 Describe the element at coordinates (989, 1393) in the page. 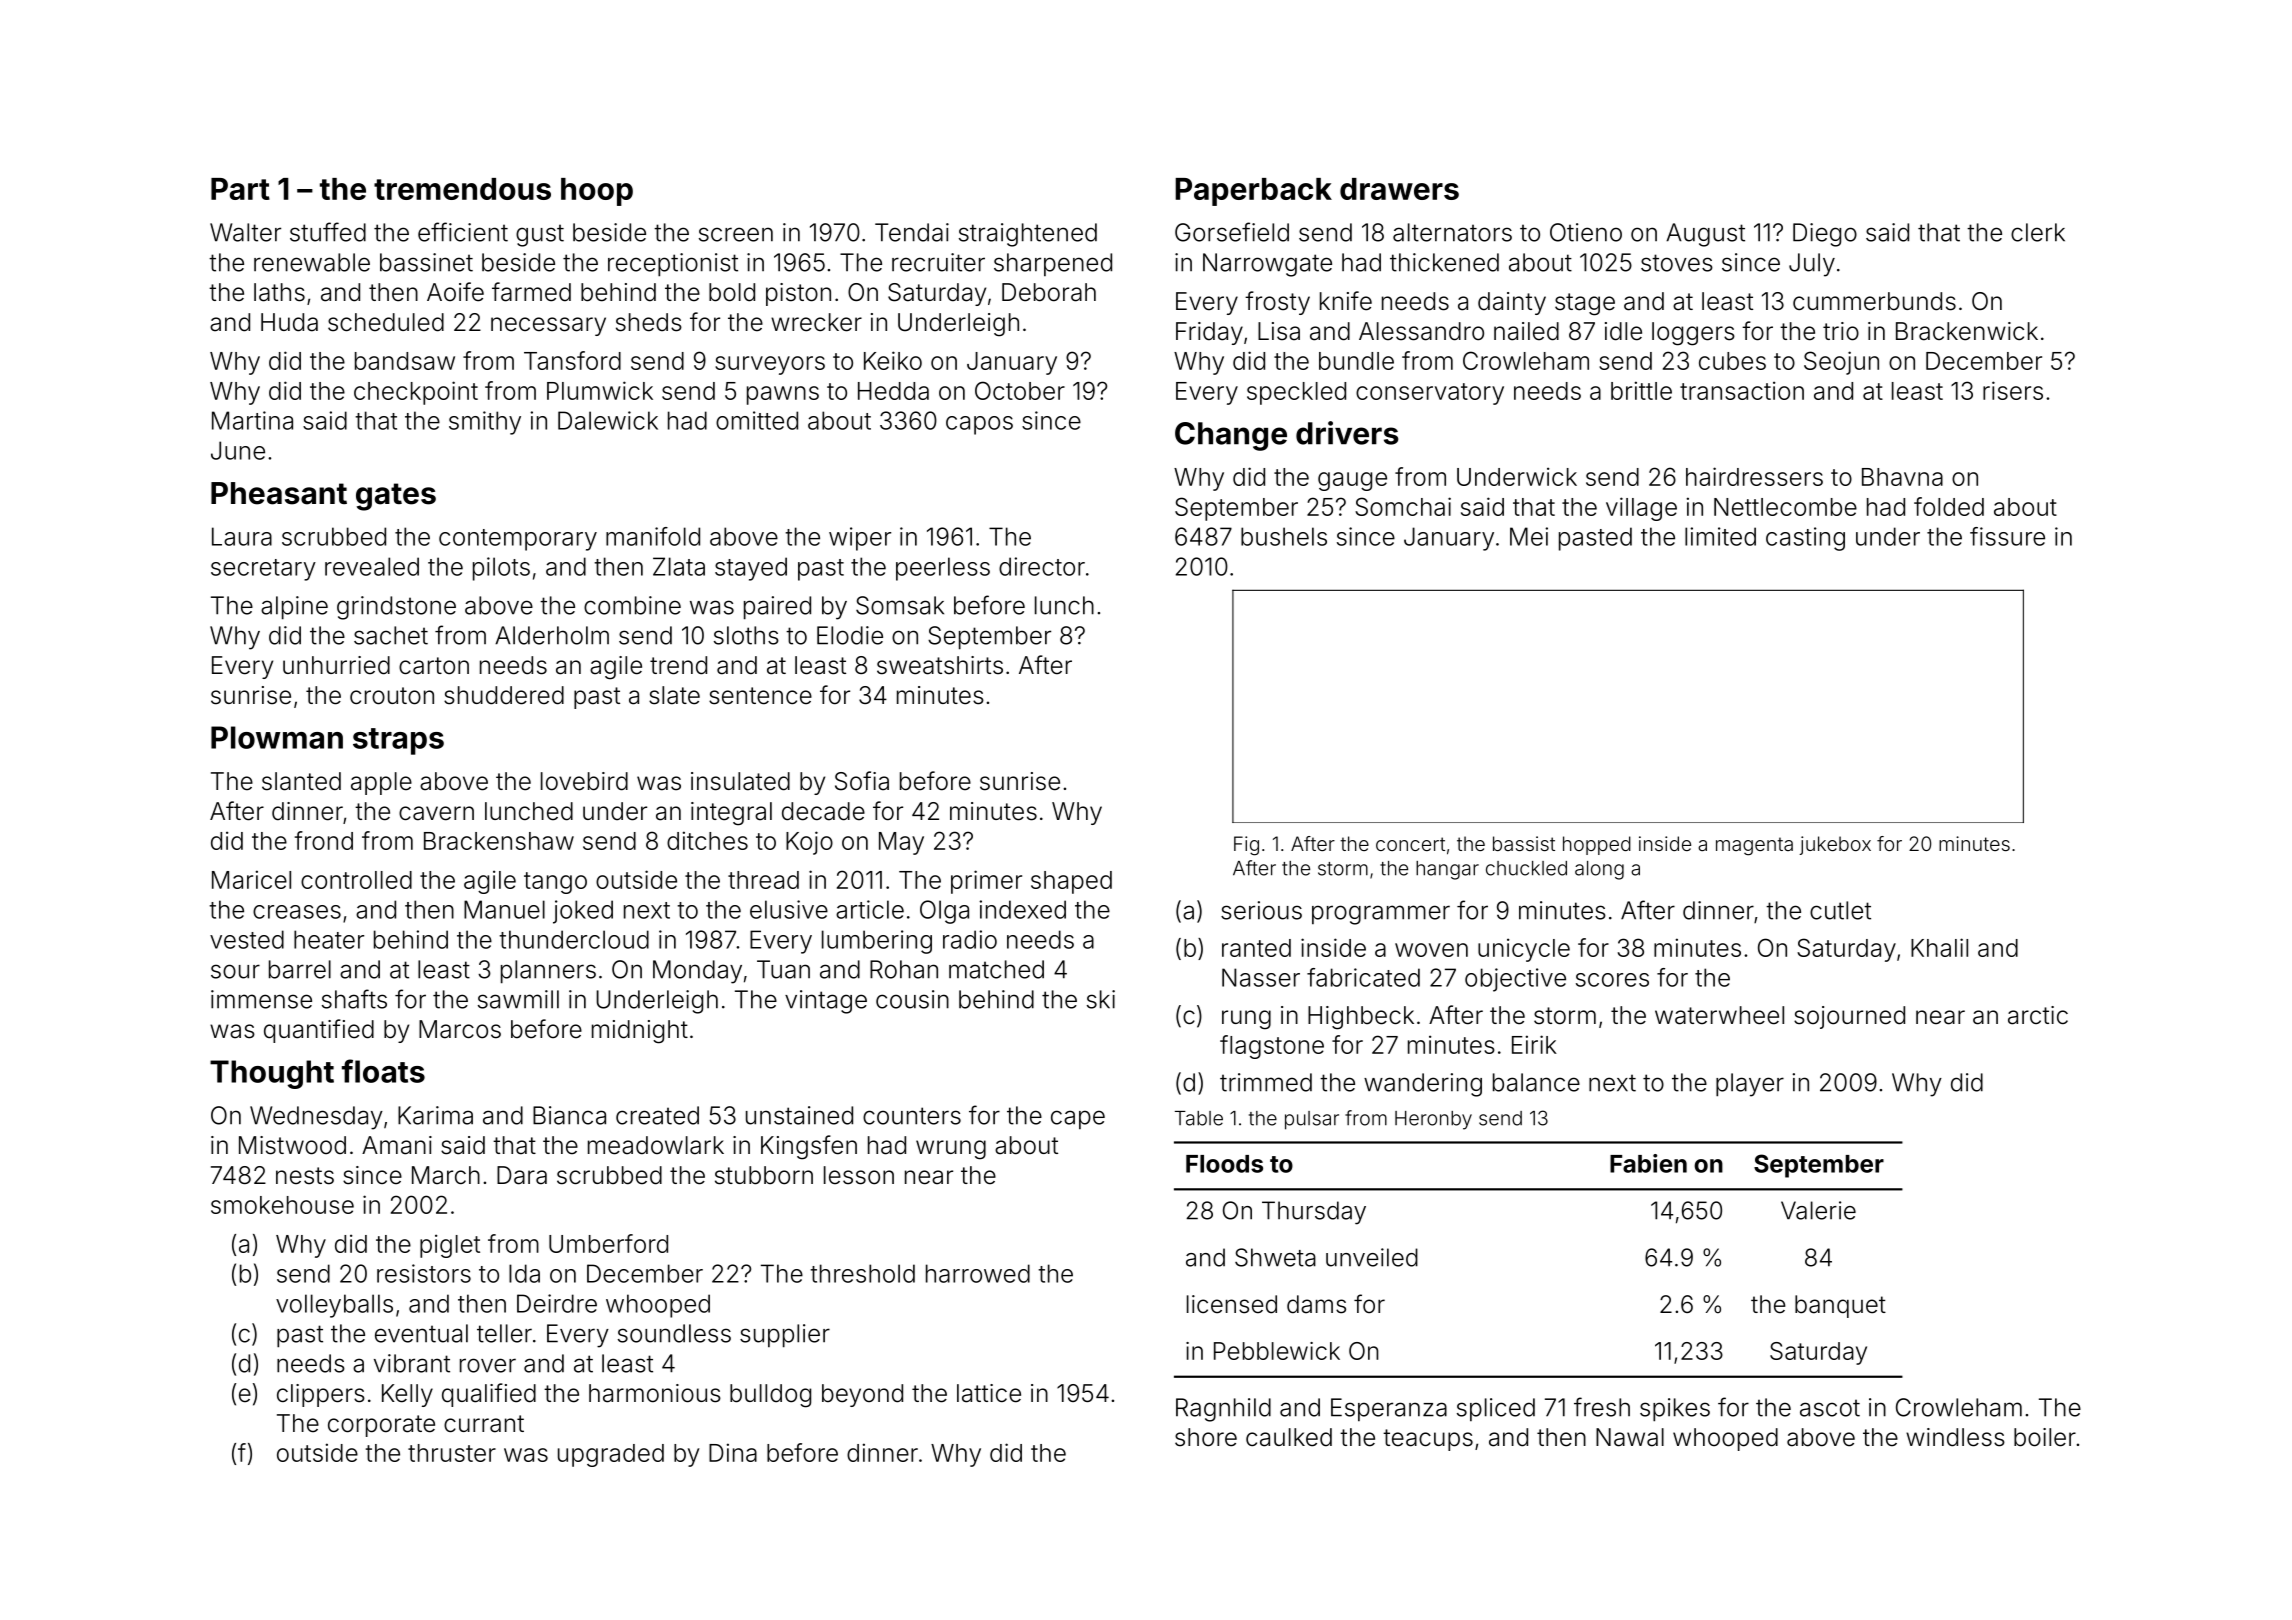

I see `lattice` at that location.
